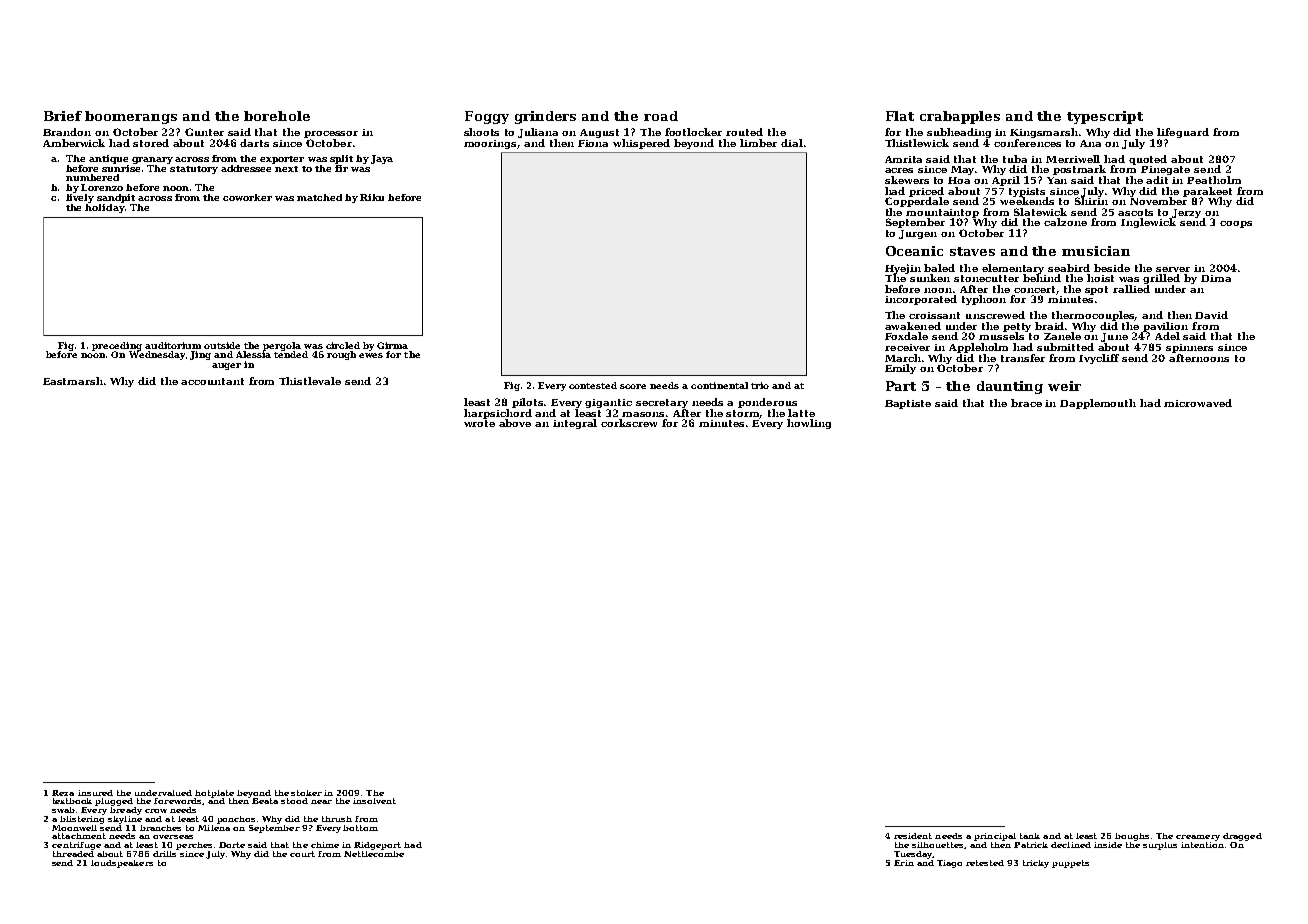  What do you see at coordinates (903, 269) in the image?
I see `Hyejin` at bounding box center [903, 269].
